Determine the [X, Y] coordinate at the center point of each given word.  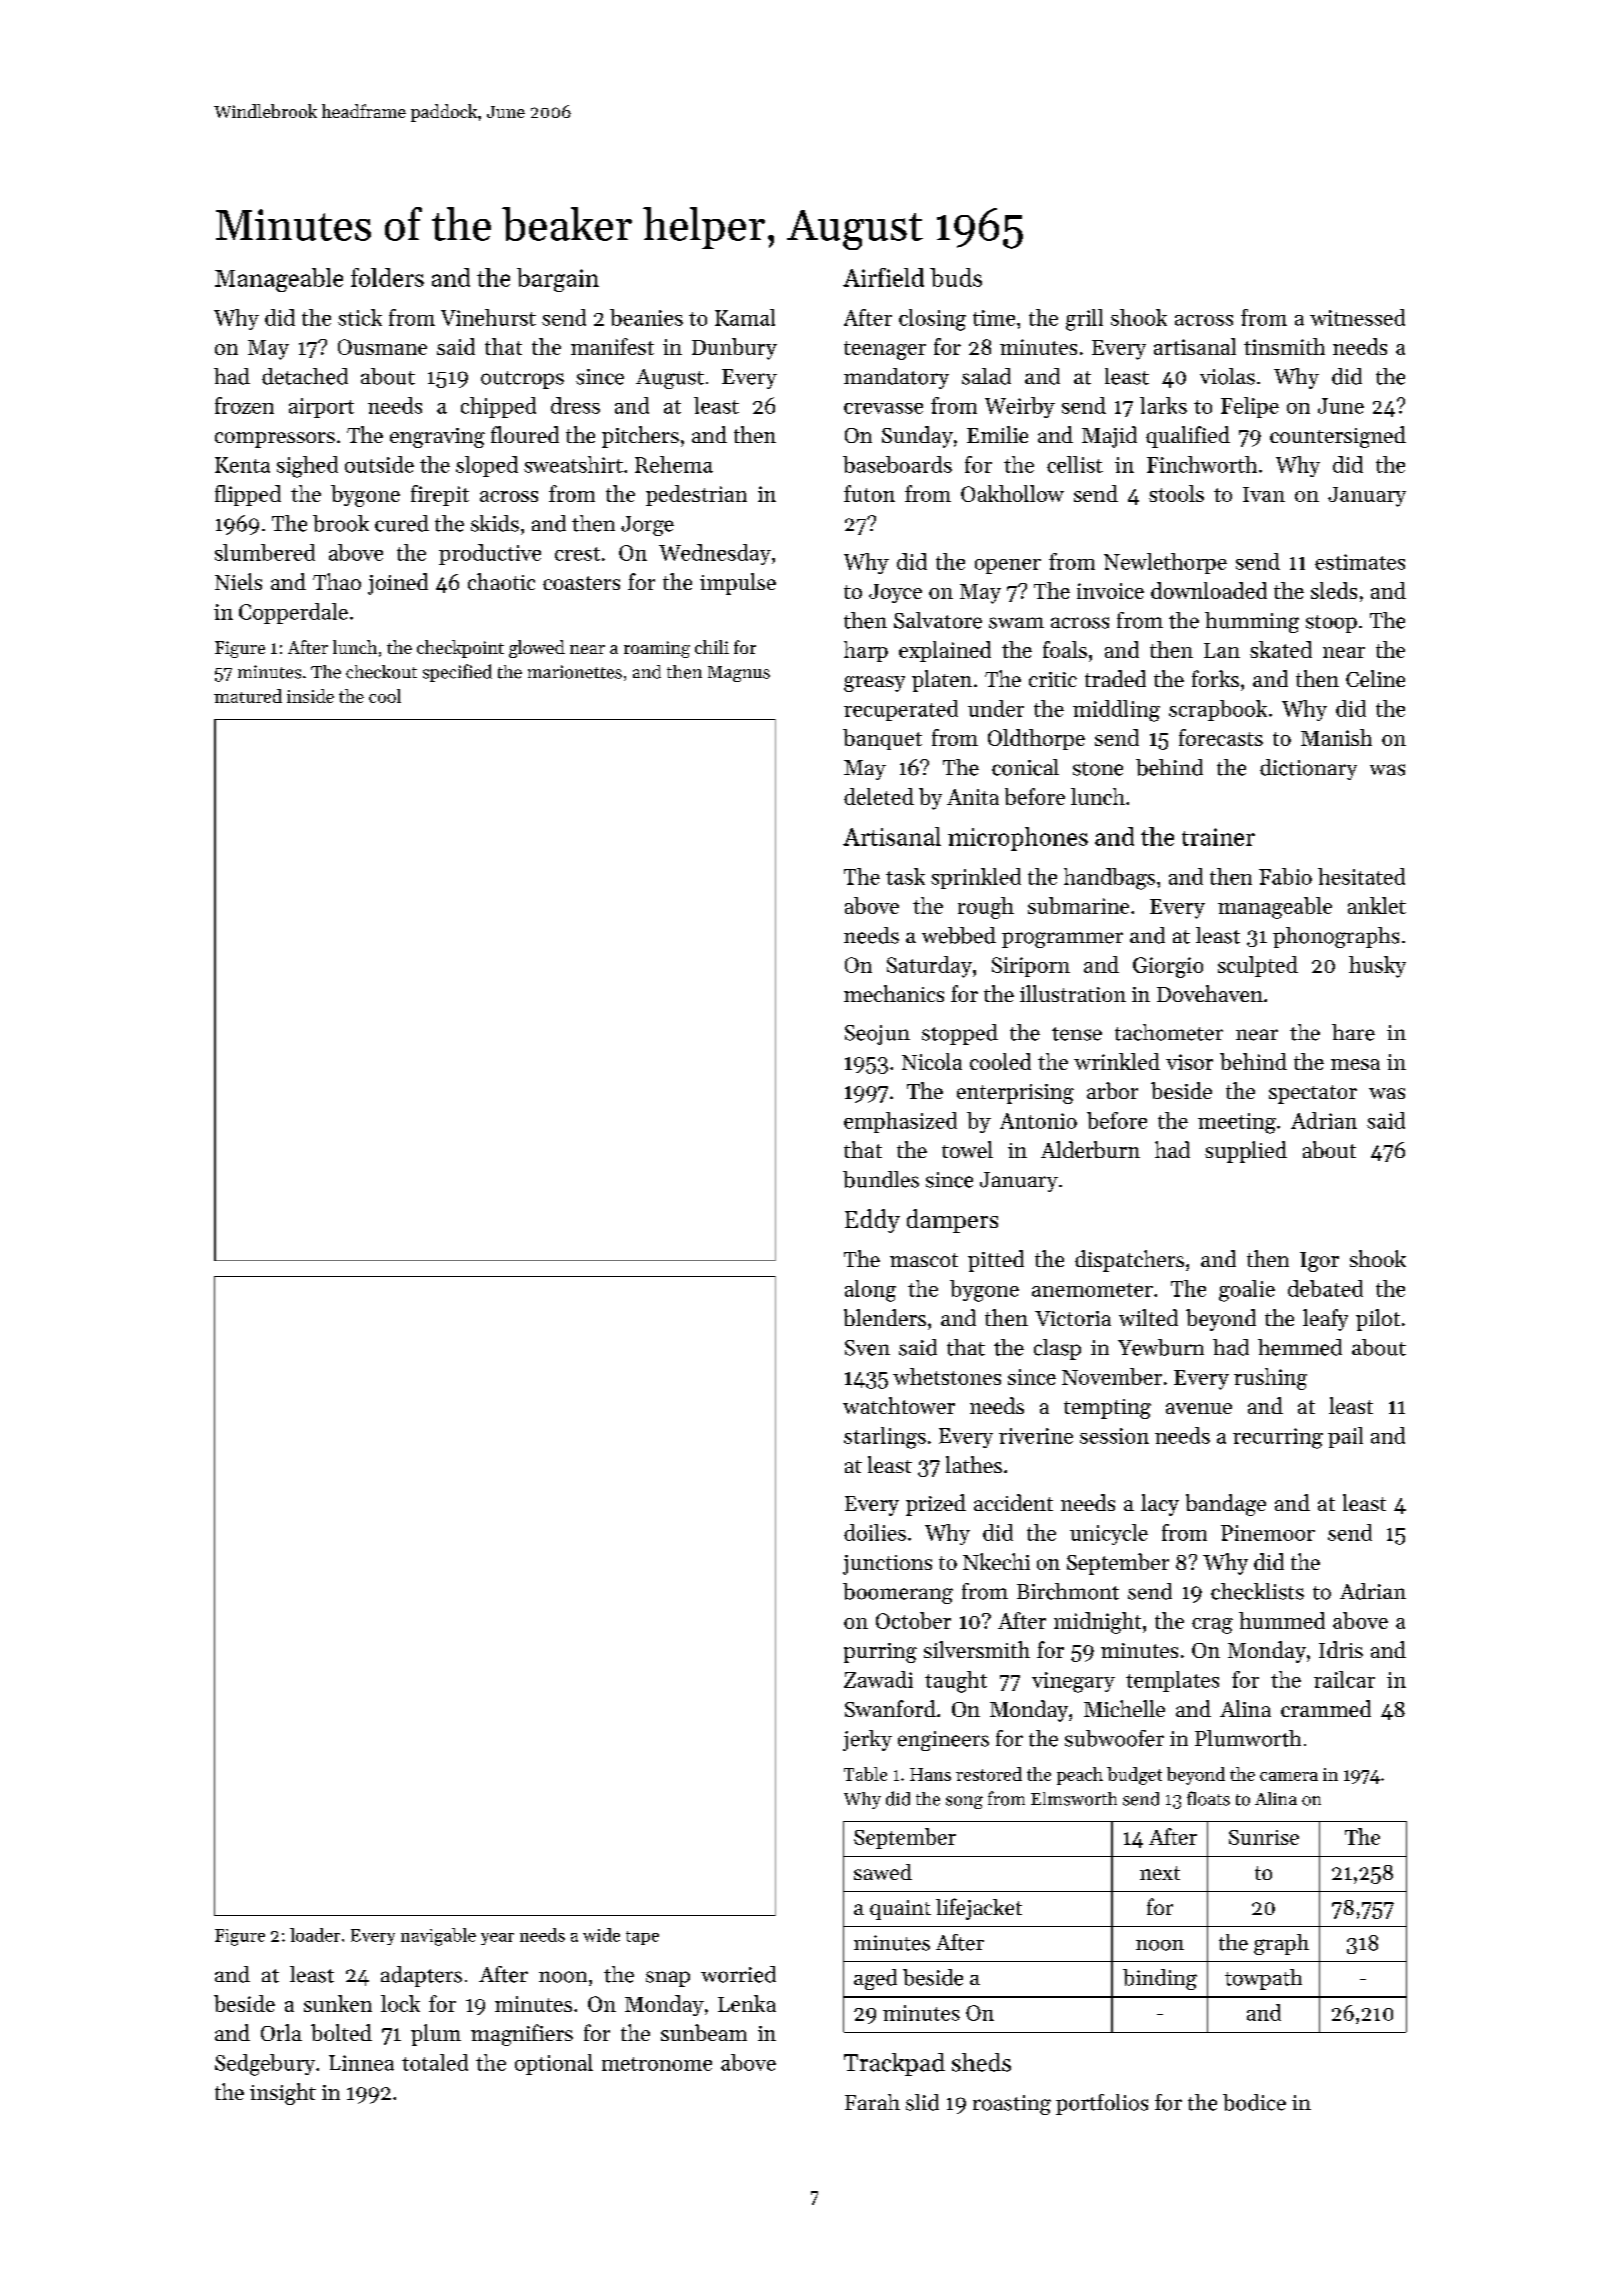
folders [387, 277]
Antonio [1038, 1121]
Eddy [872, 1221]
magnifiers [522, 2035]
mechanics [894, 993]
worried [738, 1974]
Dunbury [734, 349]
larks [1163, 405]
